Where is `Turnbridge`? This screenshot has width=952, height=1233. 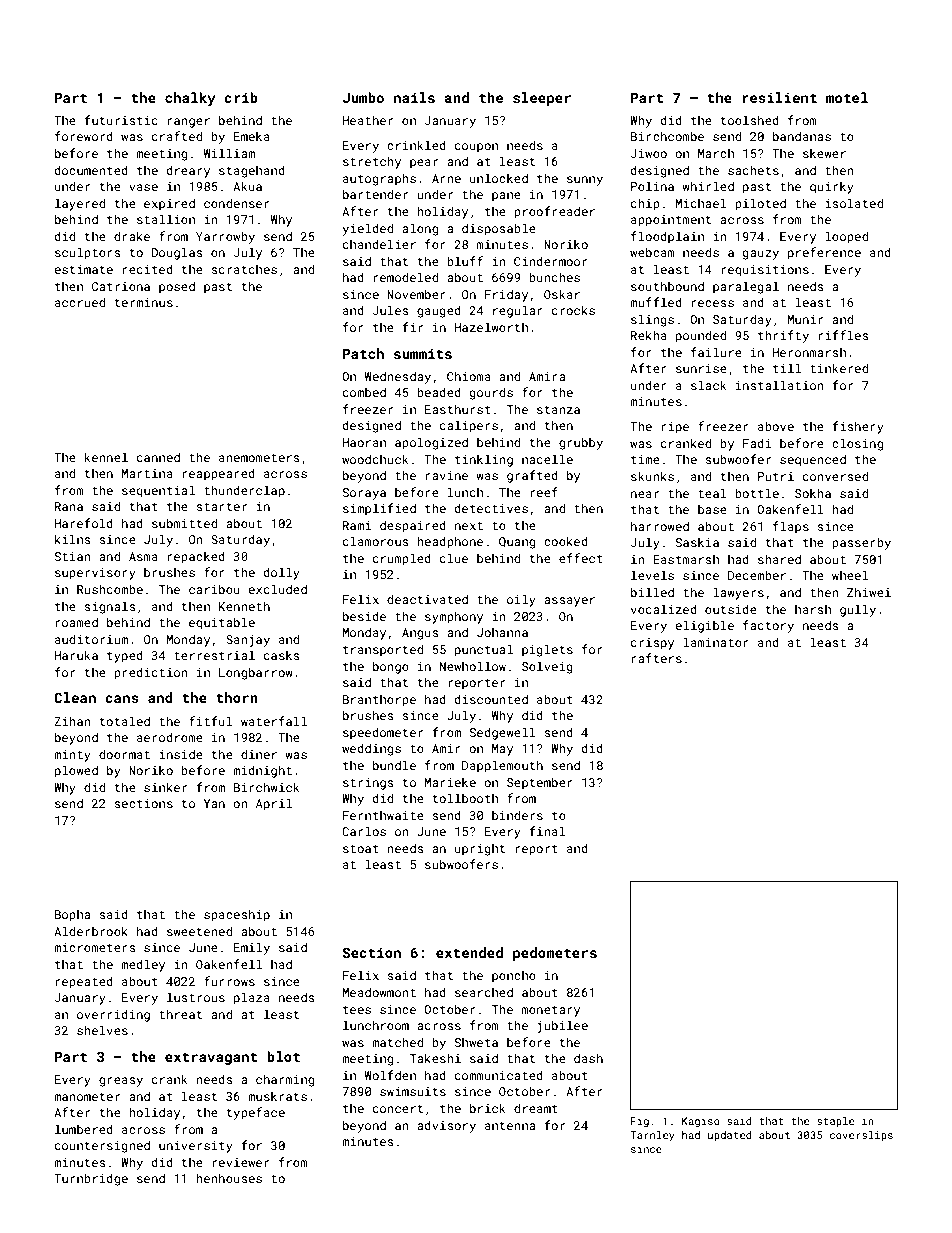 Turnbridge is located at coordinates (91, 1179).
